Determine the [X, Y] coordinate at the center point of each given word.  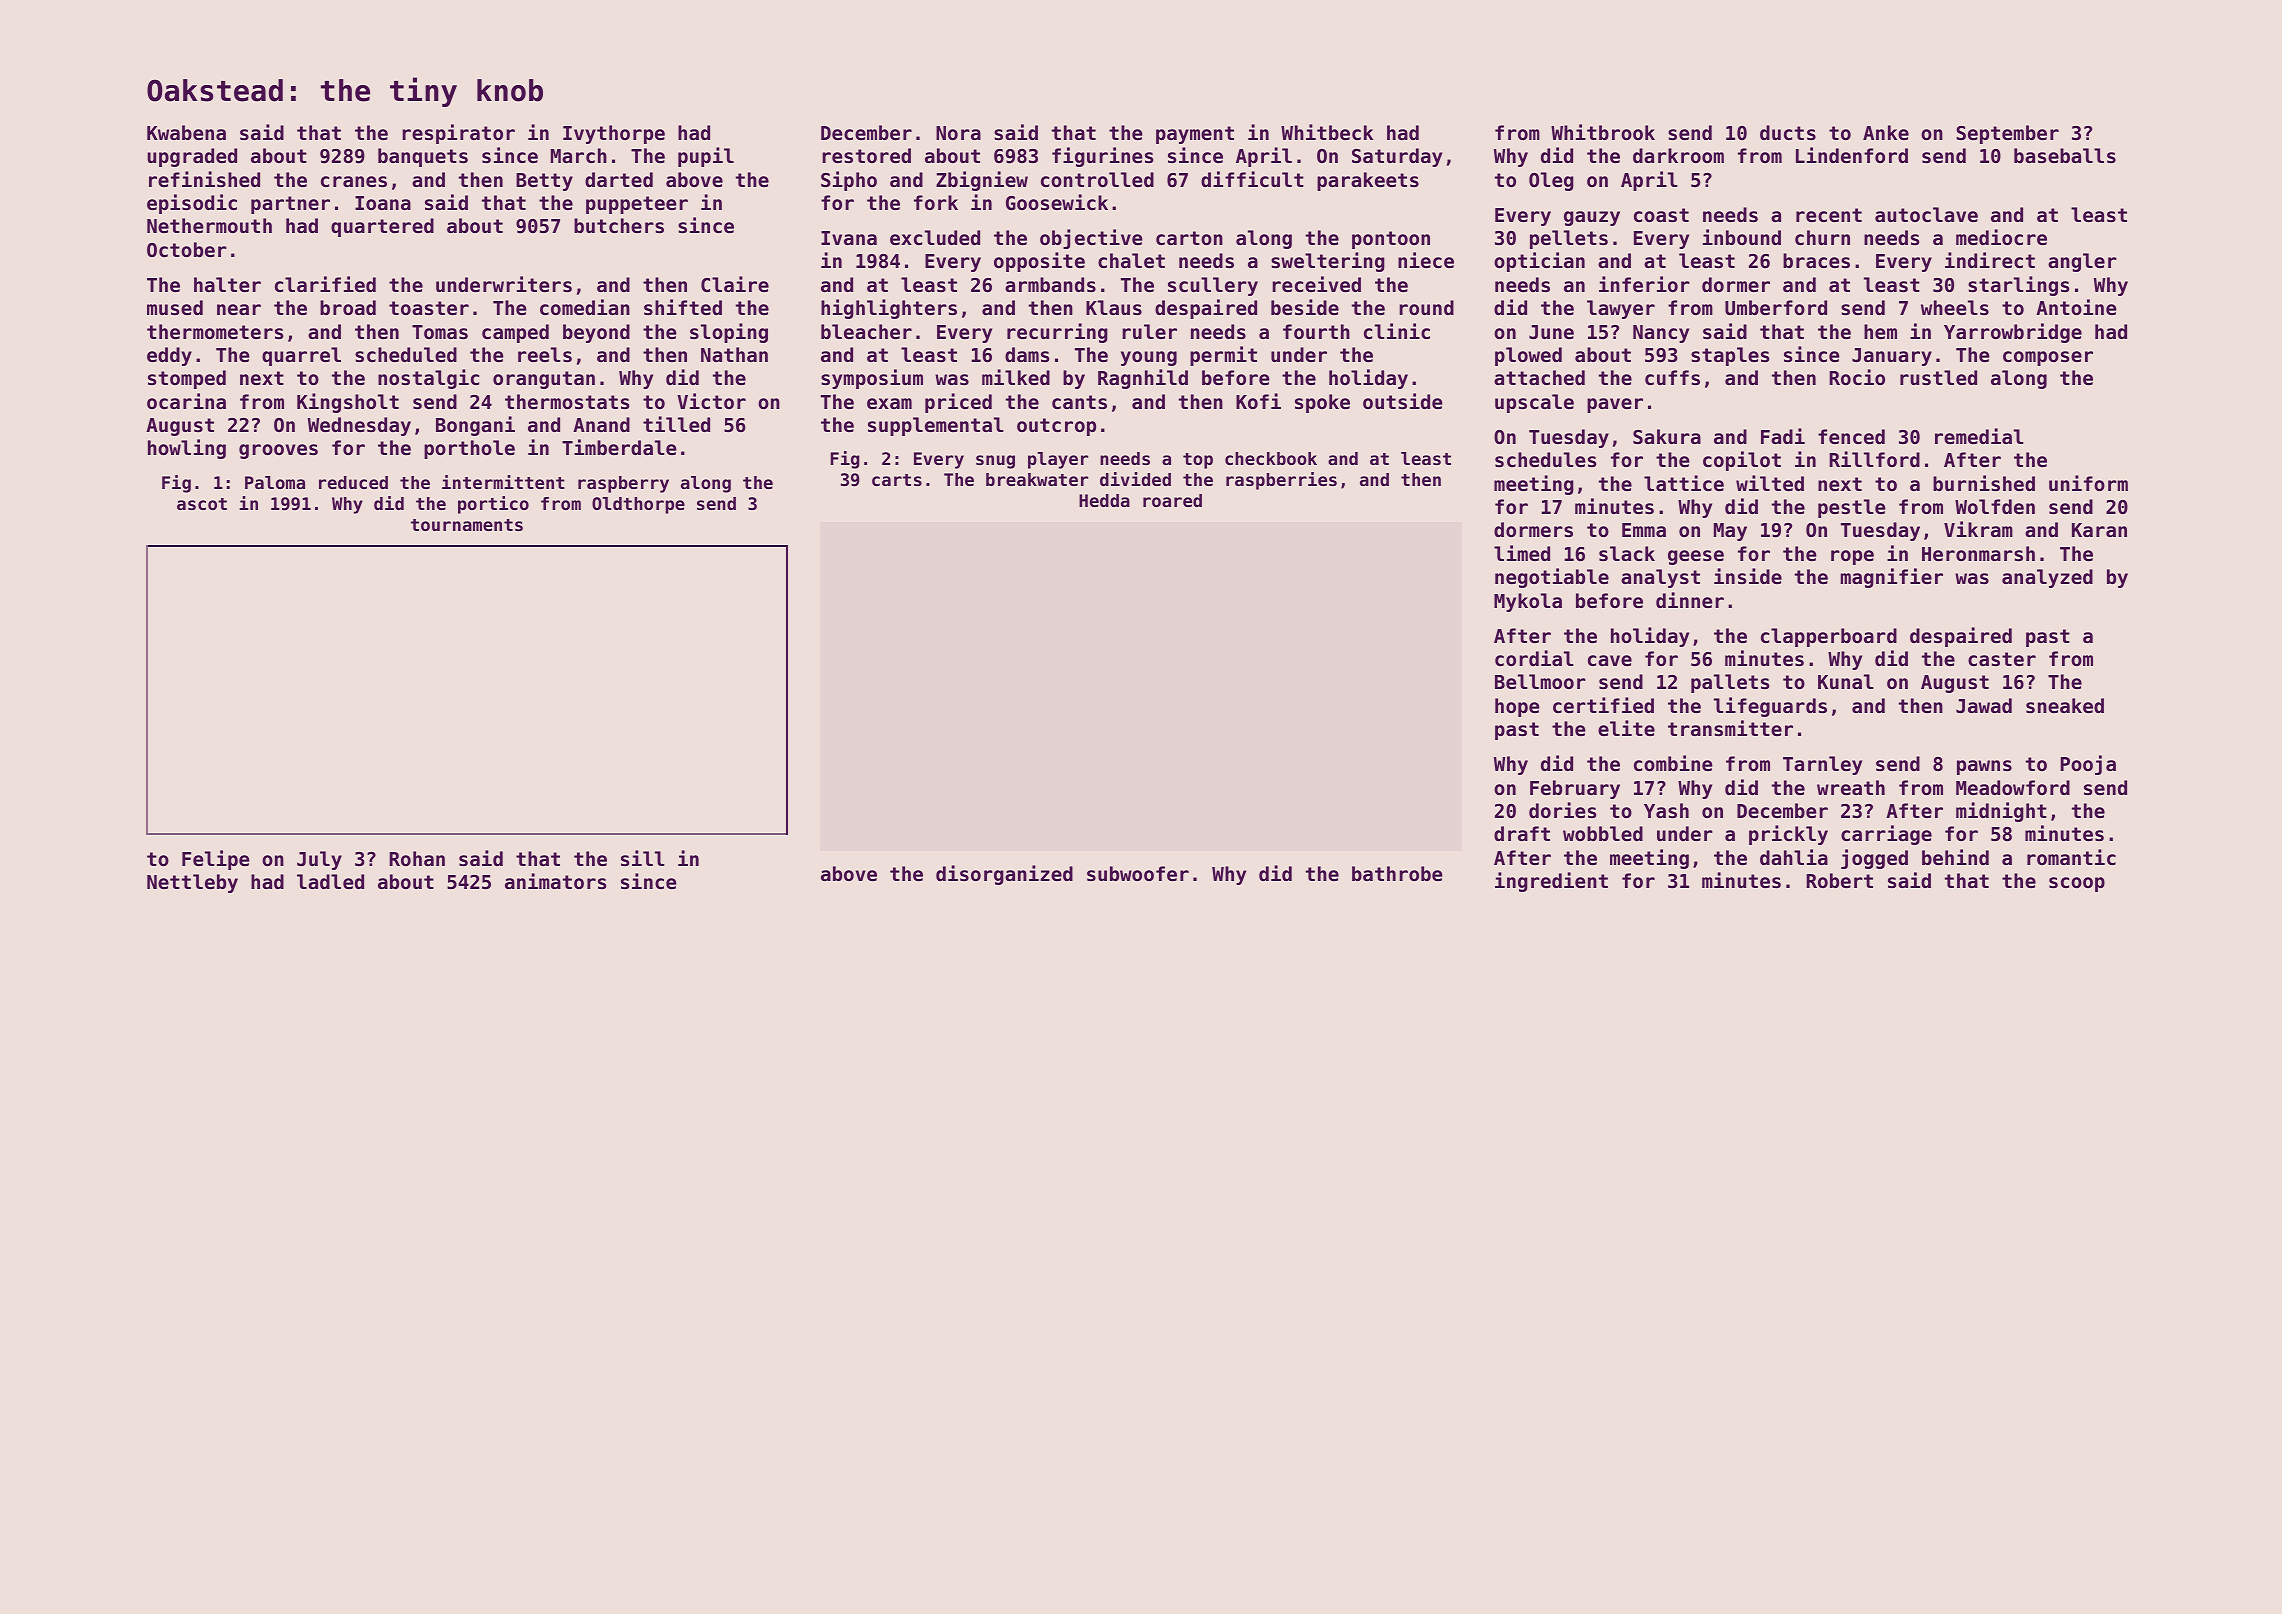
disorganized [1004, 875]
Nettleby [192, 883]
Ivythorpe [614, 134]
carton [1189, 238]
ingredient [1551, 882]
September [2007, 134]
